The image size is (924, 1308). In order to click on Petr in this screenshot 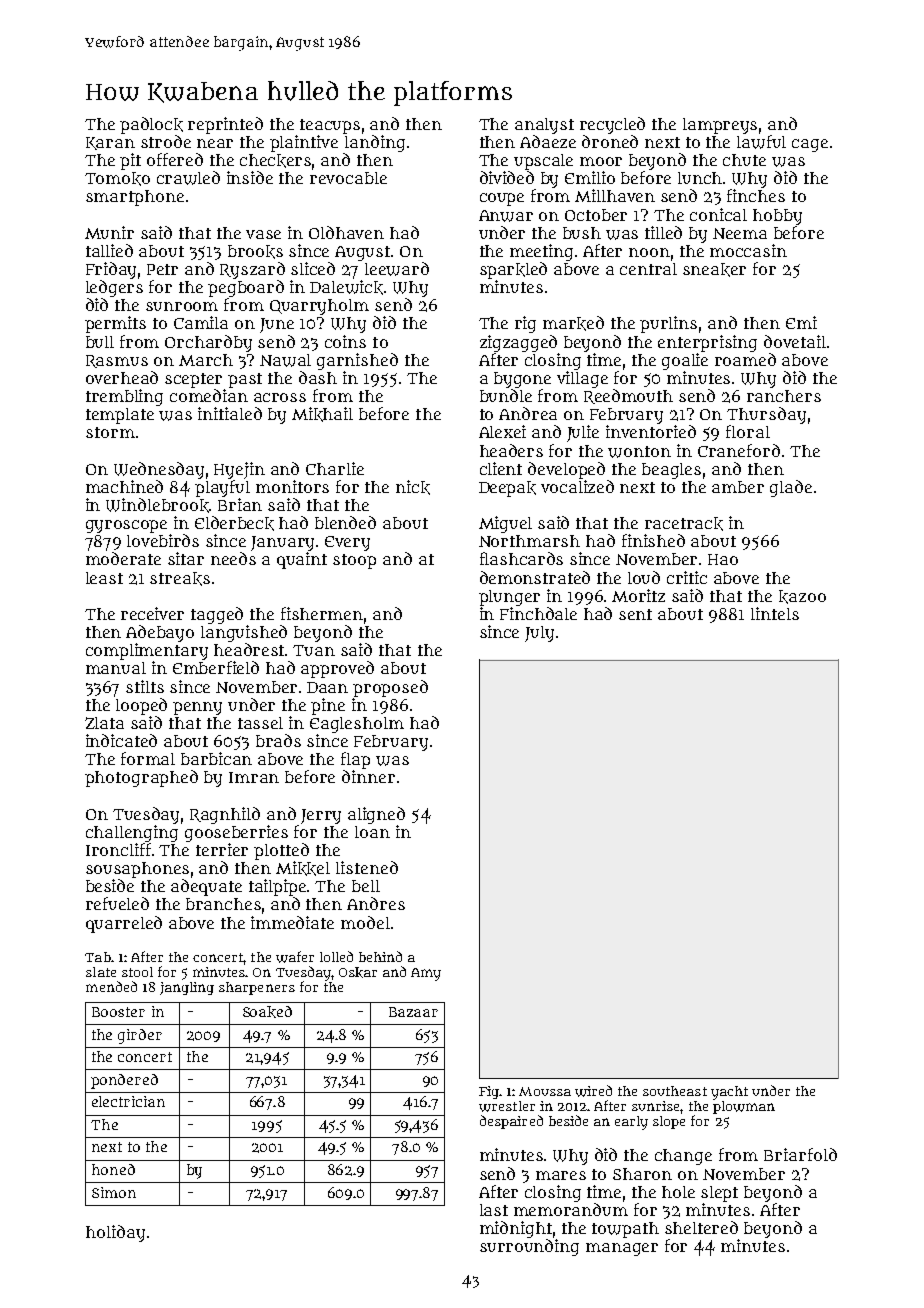, I will do `click(162, 269)`.
